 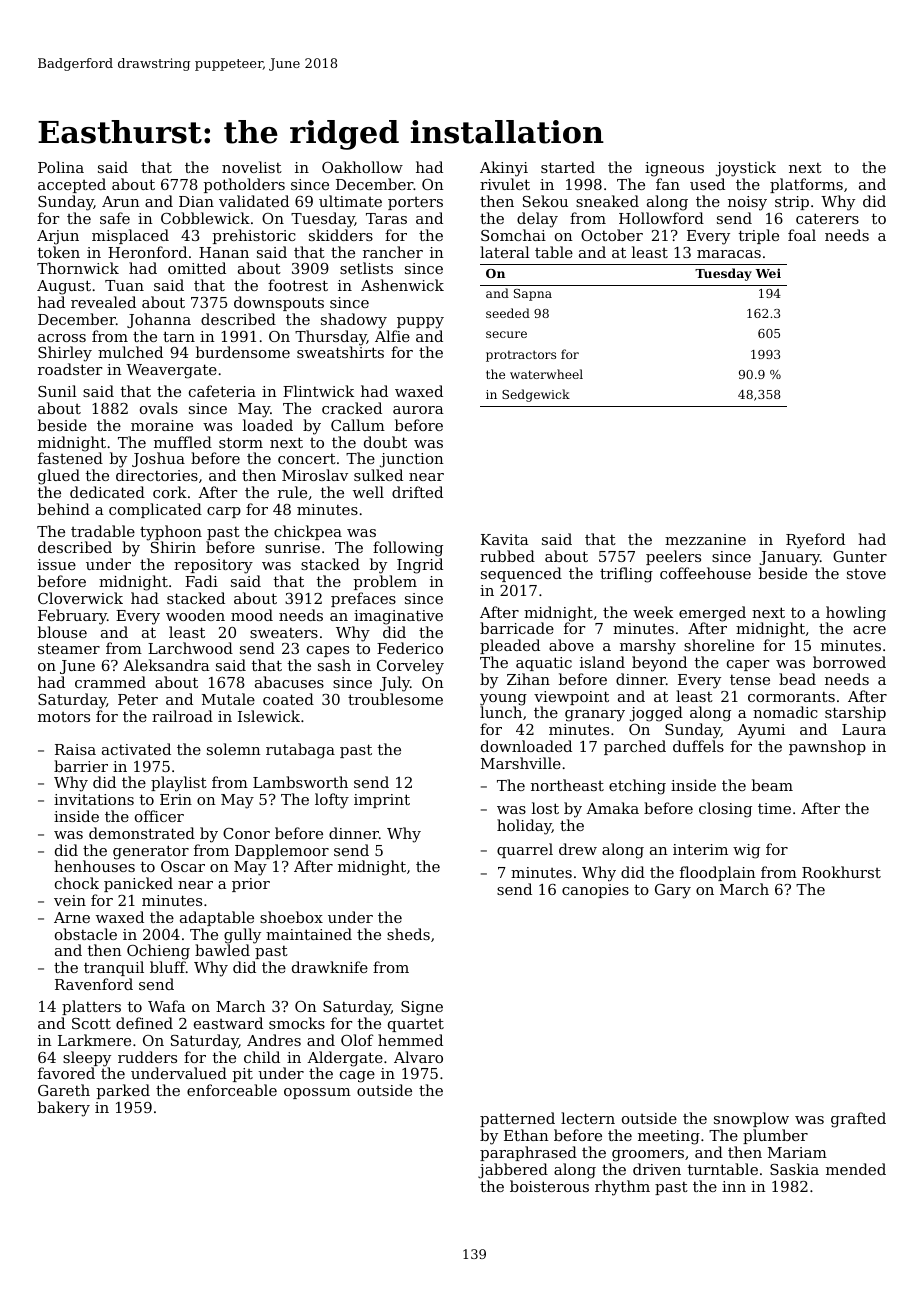 I want to click on floodplain, so click(x=718, y=873).
